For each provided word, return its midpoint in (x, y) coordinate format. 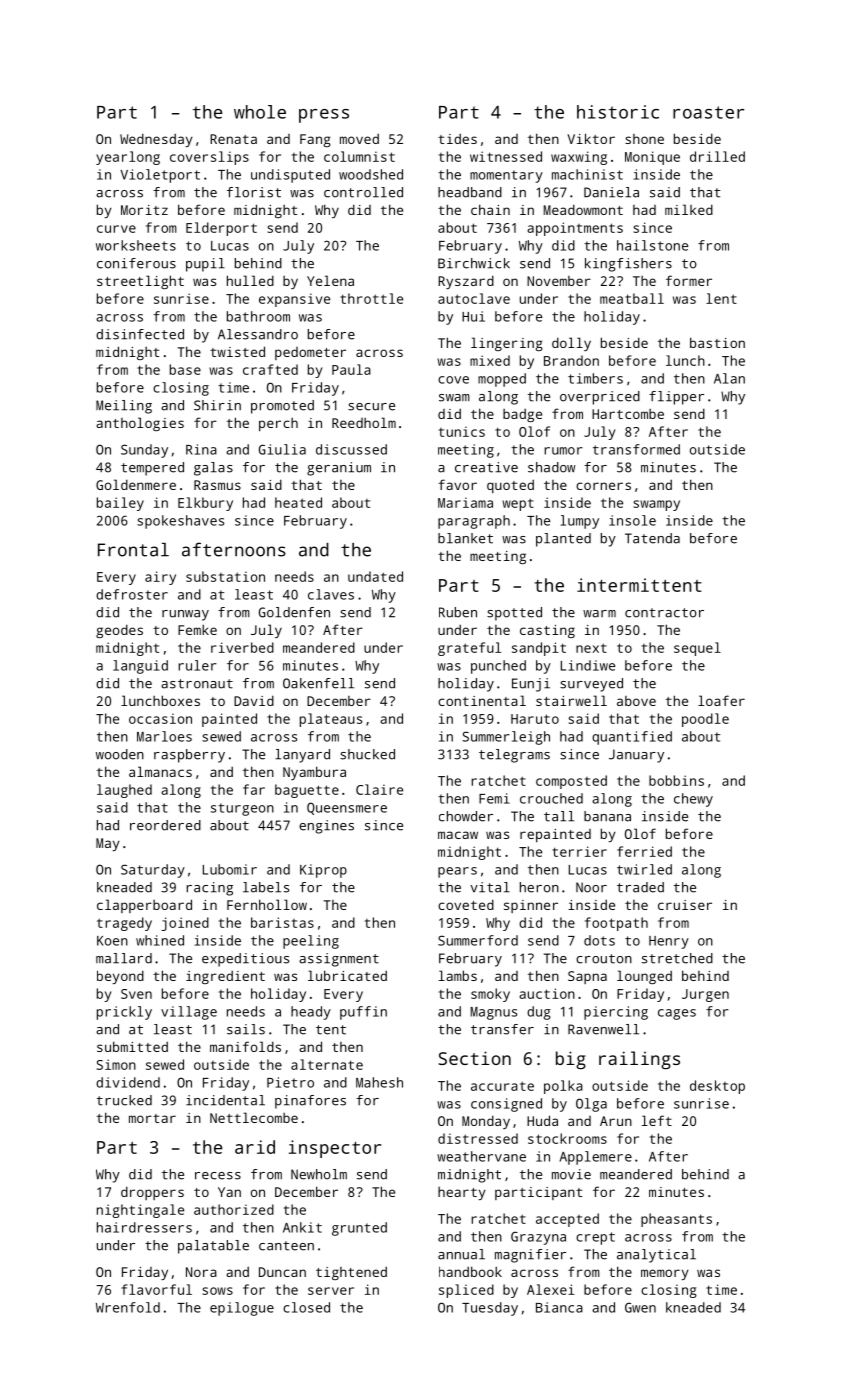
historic (618, 112)
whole (260, 112)
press (324, 116)
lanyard (302, 756)
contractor (664, 613)
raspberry (189, 756)
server (331, 1291)
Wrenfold (128, 1307)
